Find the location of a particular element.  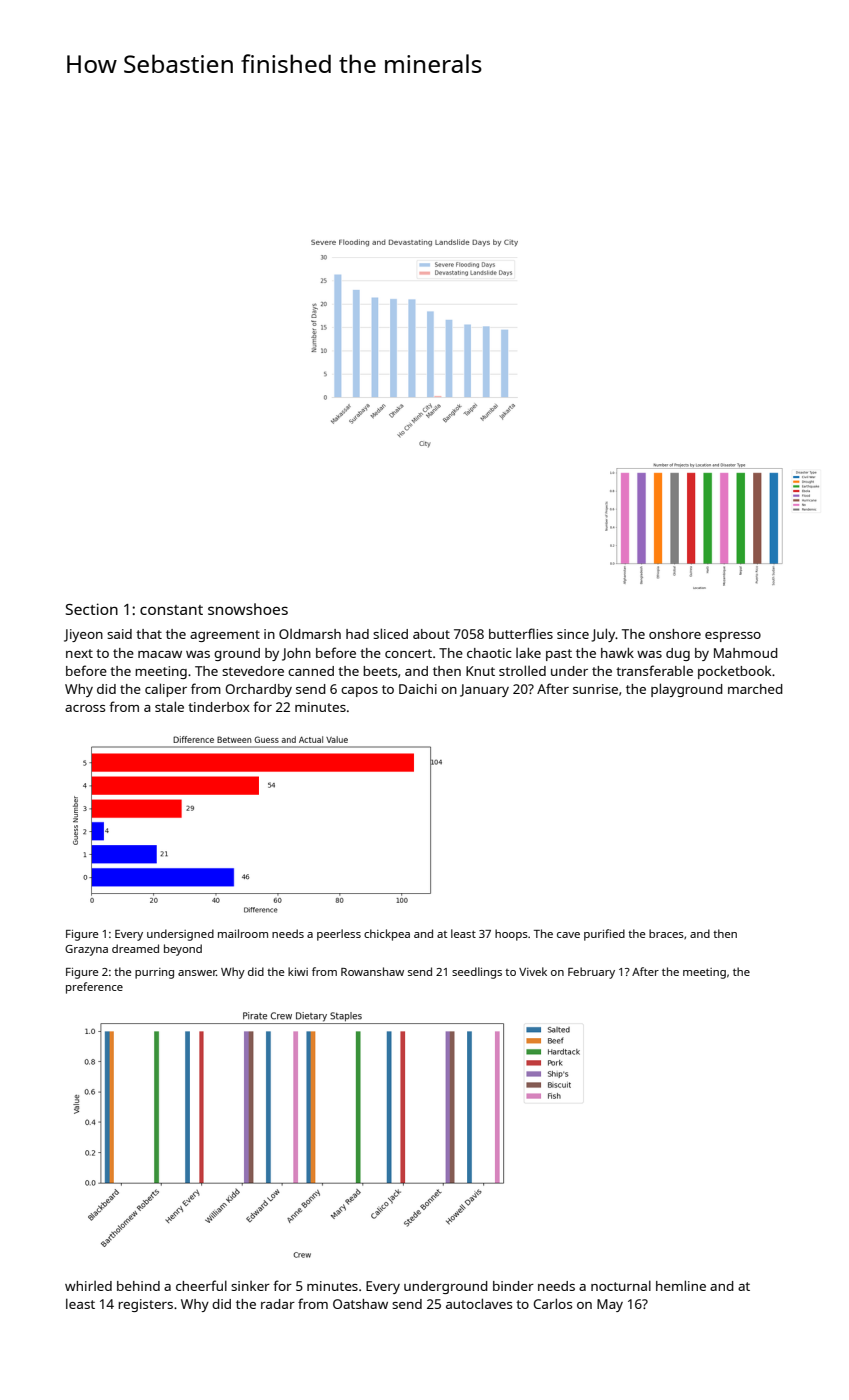

braces is located at coordinates (666, 933).
